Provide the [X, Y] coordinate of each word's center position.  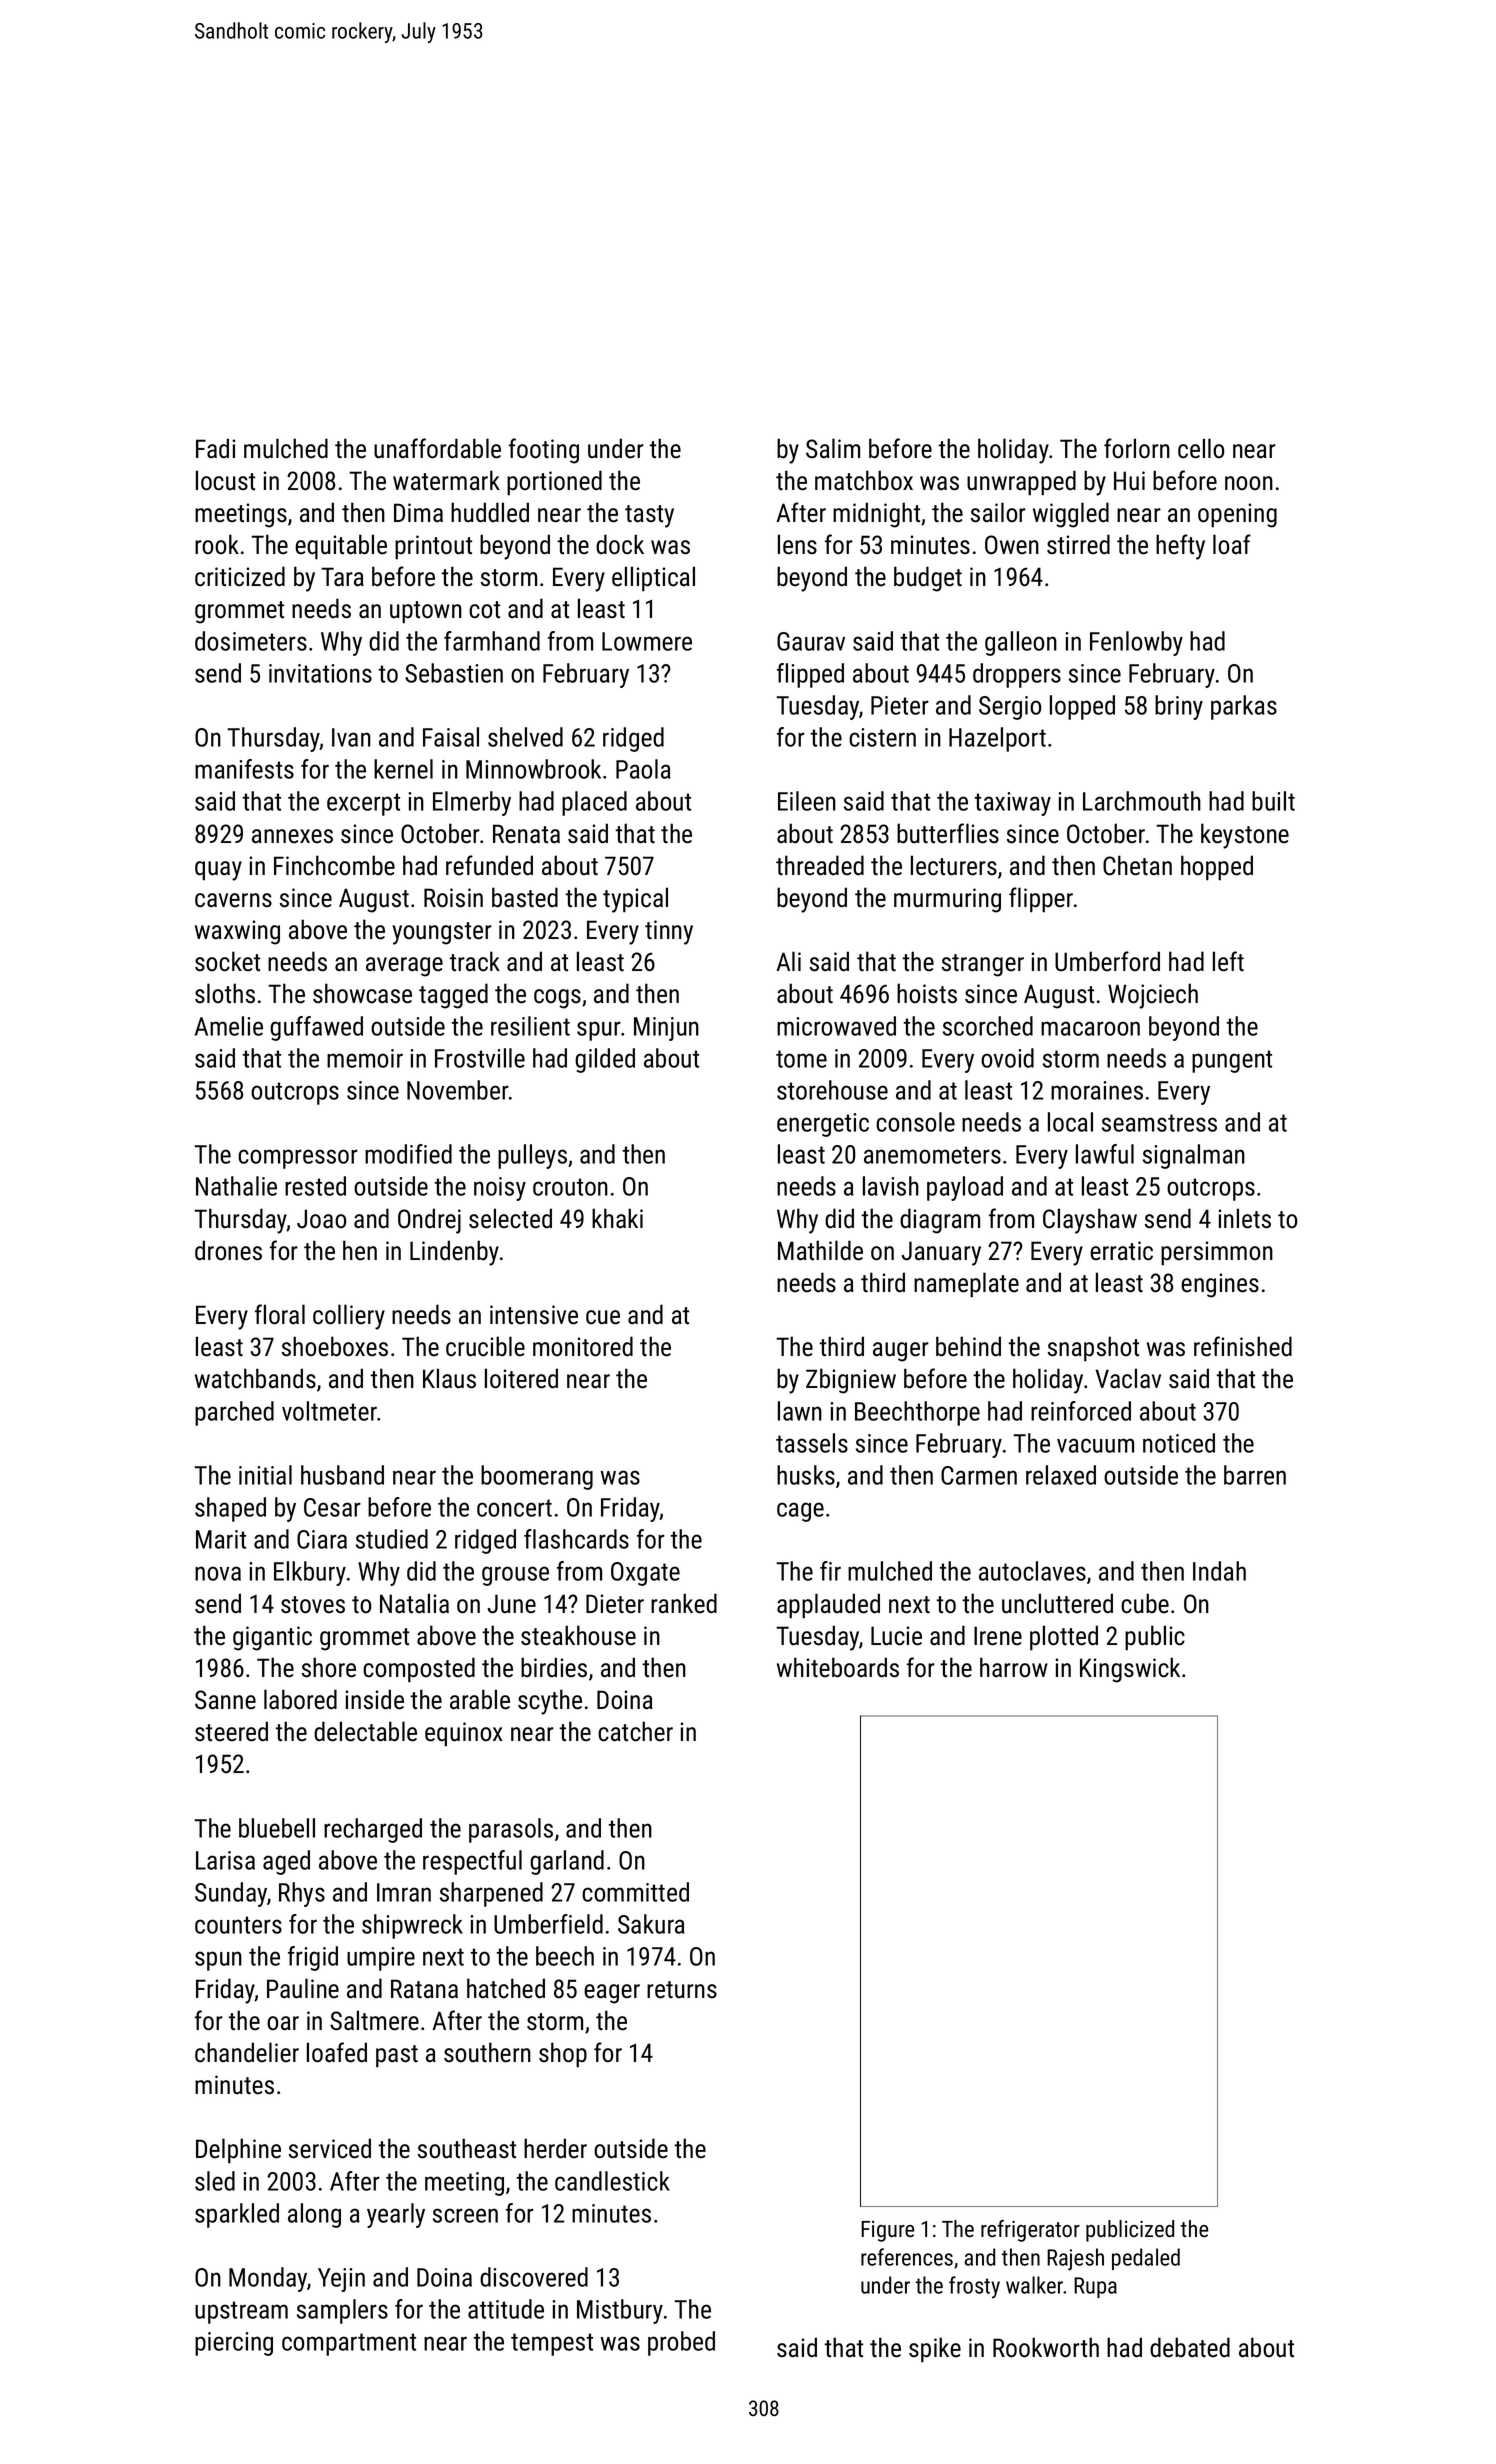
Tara [342, 577]
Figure [887, 2231]
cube [1145, 1603]
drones [228, 1250]
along [314, 2215]
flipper [1041, 900]
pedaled [1146, 2259]
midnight [876, 515]
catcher [635, 1731]
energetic [823, 1125]
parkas [1244, 707]
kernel [403, 769]
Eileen [807, 801]
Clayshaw [1090, 1221]
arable [480, 1699]
